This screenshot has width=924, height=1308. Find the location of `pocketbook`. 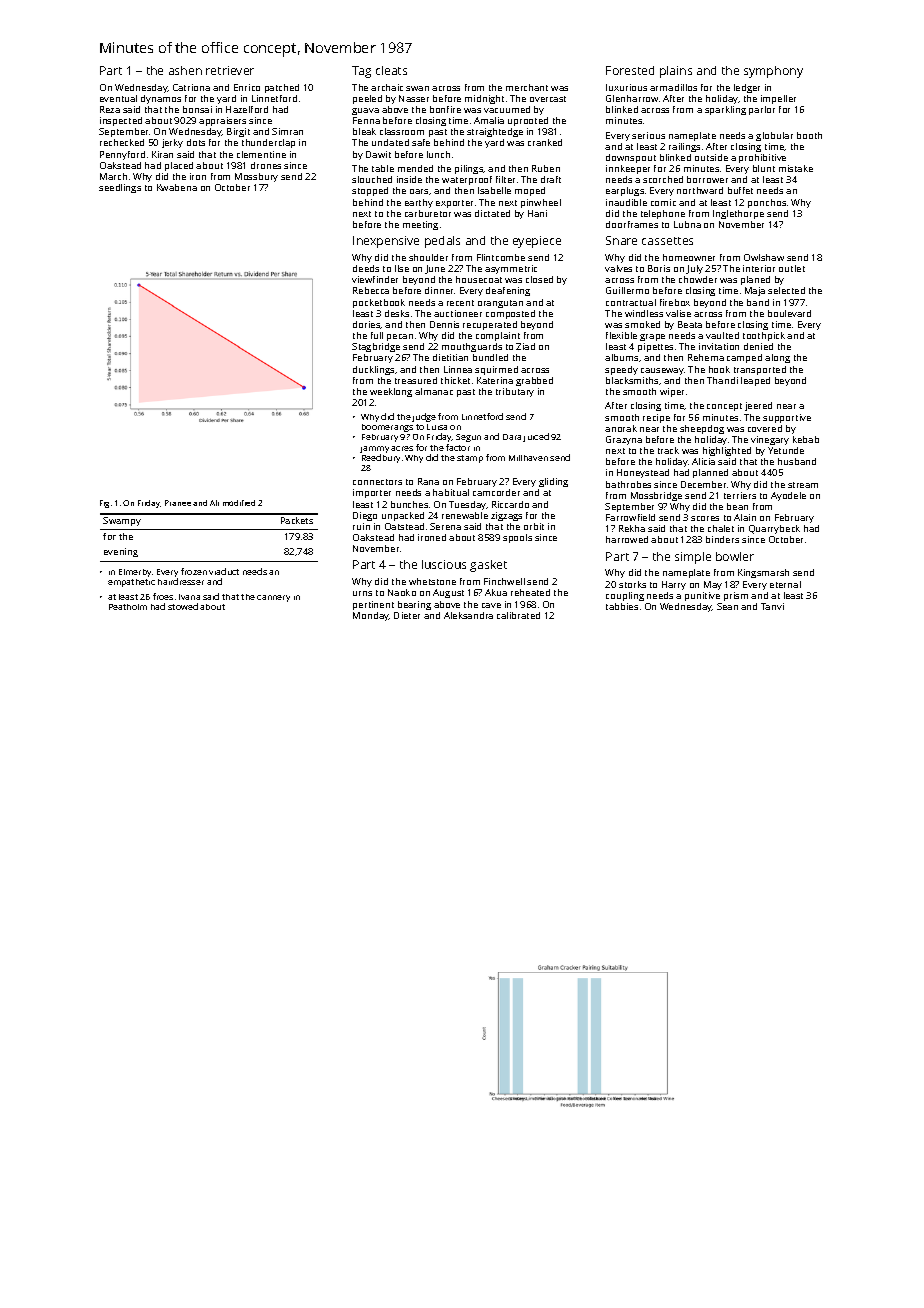

pocketbook is located at coordinates (379, 303).
